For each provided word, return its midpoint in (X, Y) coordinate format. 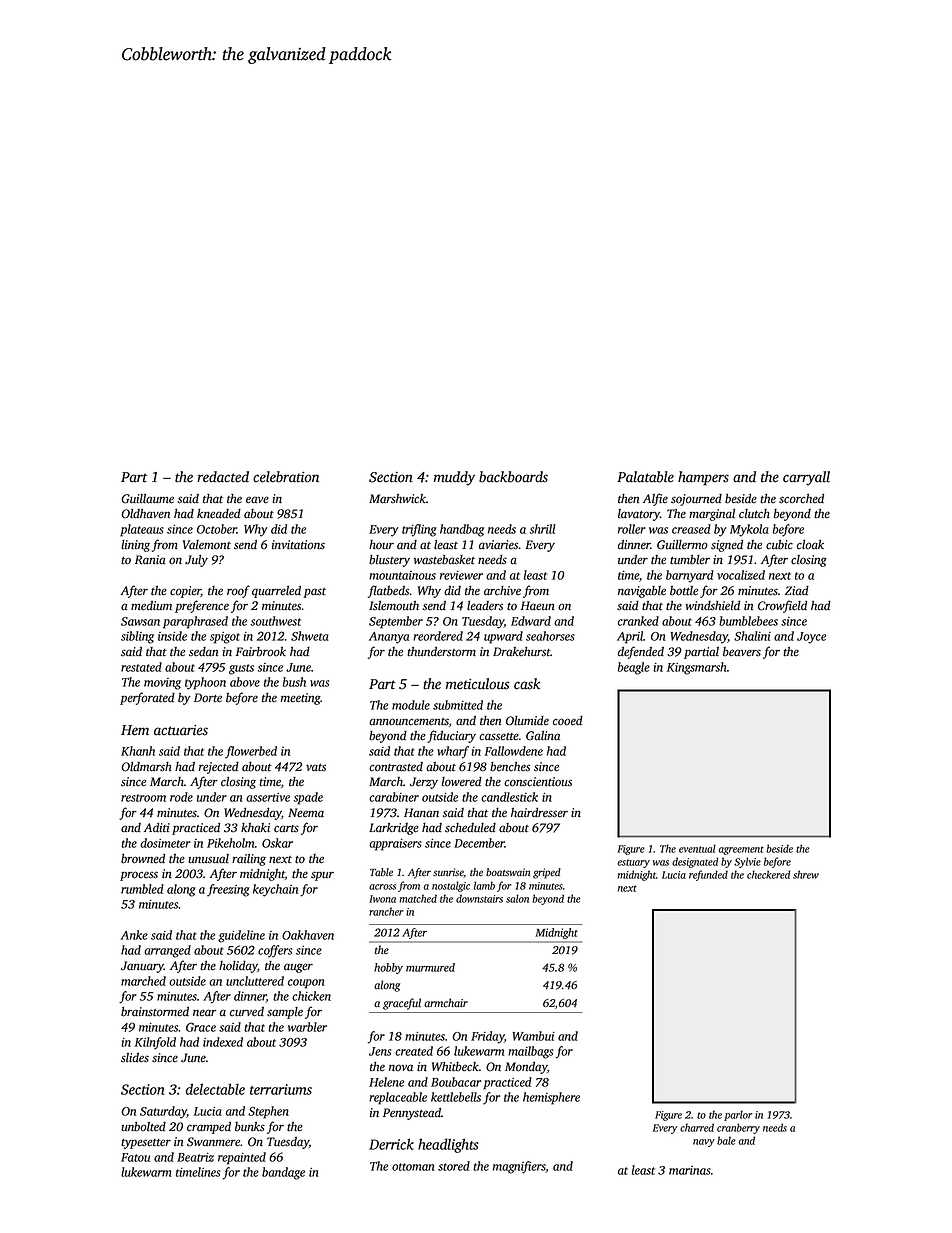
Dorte (208, 698)
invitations (298, 545)
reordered (438, 636)
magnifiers (519, 1167)
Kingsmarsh (696, 668)
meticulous (477, 684)
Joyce (811, 638)
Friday (487, 1037)
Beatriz (195, 1157)
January (142, 967)
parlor (738, 1115)
